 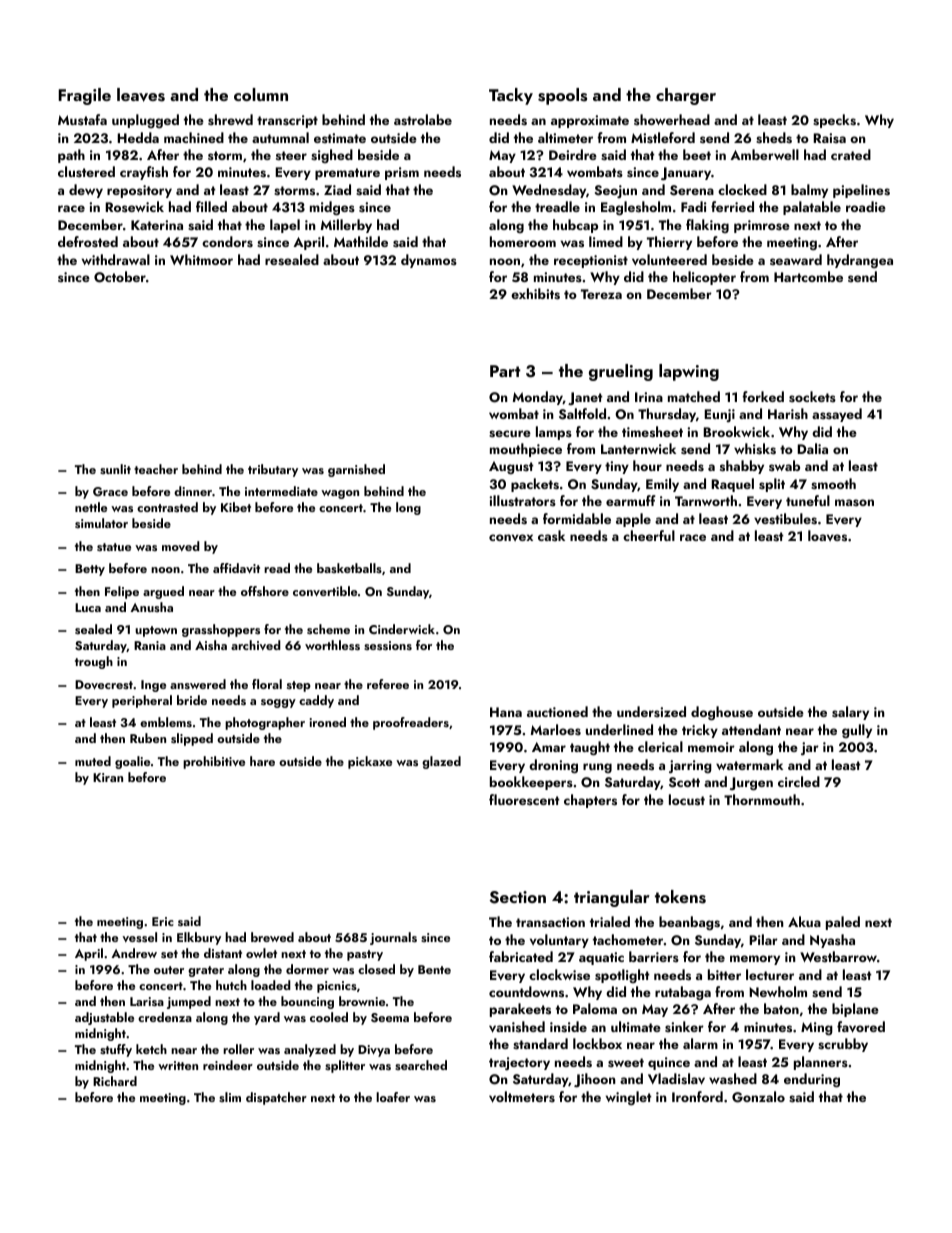 What do you see at coordinates (519, 1063) in the page?
I see `trajectory` at bounding box center [519, 1063].
